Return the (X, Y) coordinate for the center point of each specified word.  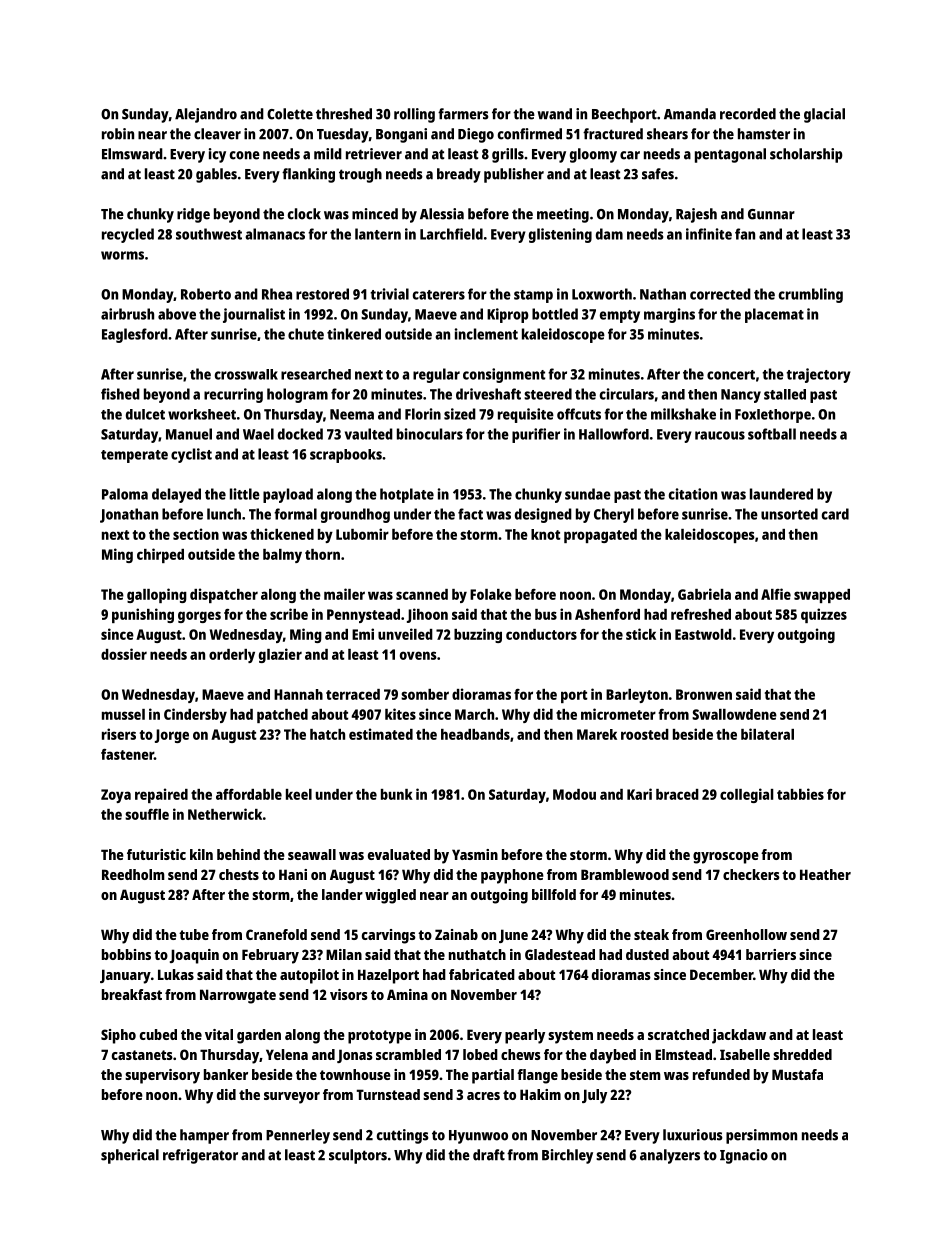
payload (288, 495)
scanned (422, 594)
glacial (824, 115)
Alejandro (206, 115)
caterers (439, 295)
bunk (397, 794)
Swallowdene (734, 714)
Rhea (277, 294)
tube (194, 934)
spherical (130, 1156)
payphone (512, 876)
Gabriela (704, 594)
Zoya (116, 796)
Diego (476, 135)
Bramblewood (625, 874)
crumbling (811, 295)
